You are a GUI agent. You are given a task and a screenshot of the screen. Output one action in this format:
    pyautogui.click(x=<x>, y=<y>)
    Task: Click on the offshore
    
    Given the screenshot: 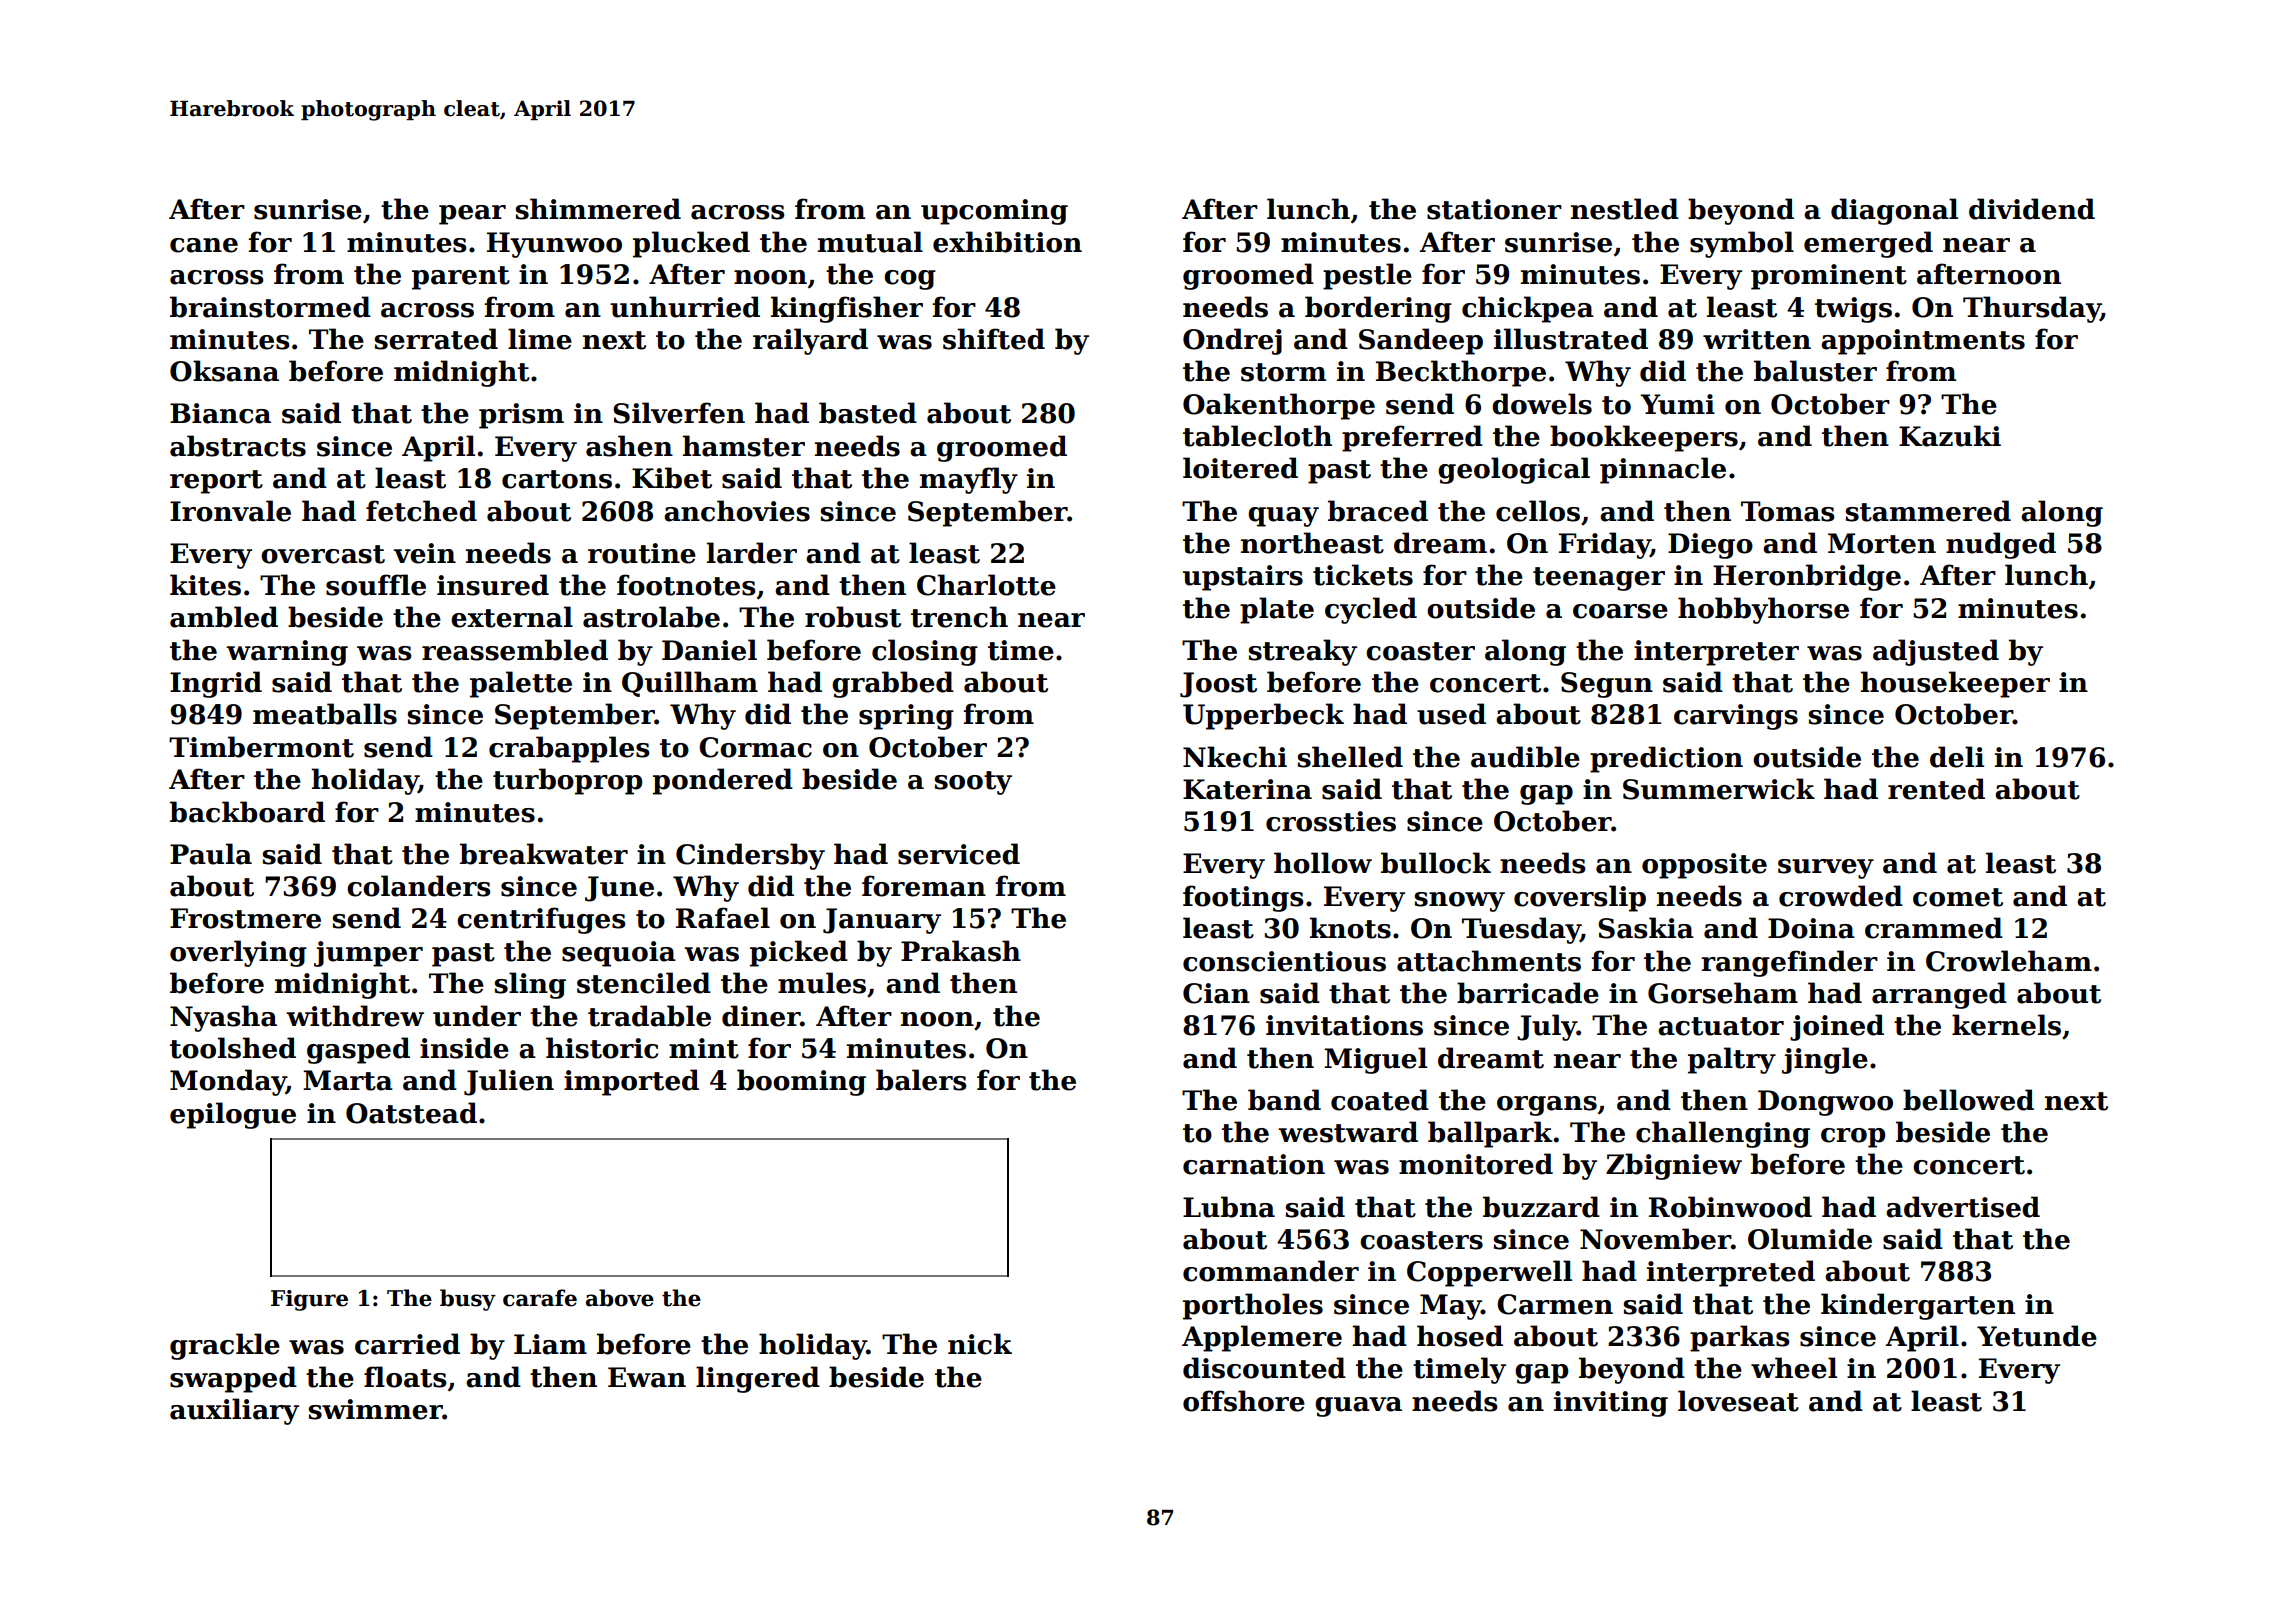 What is the action you would take?
    pyautogui.click(x=1244, y=1401)
